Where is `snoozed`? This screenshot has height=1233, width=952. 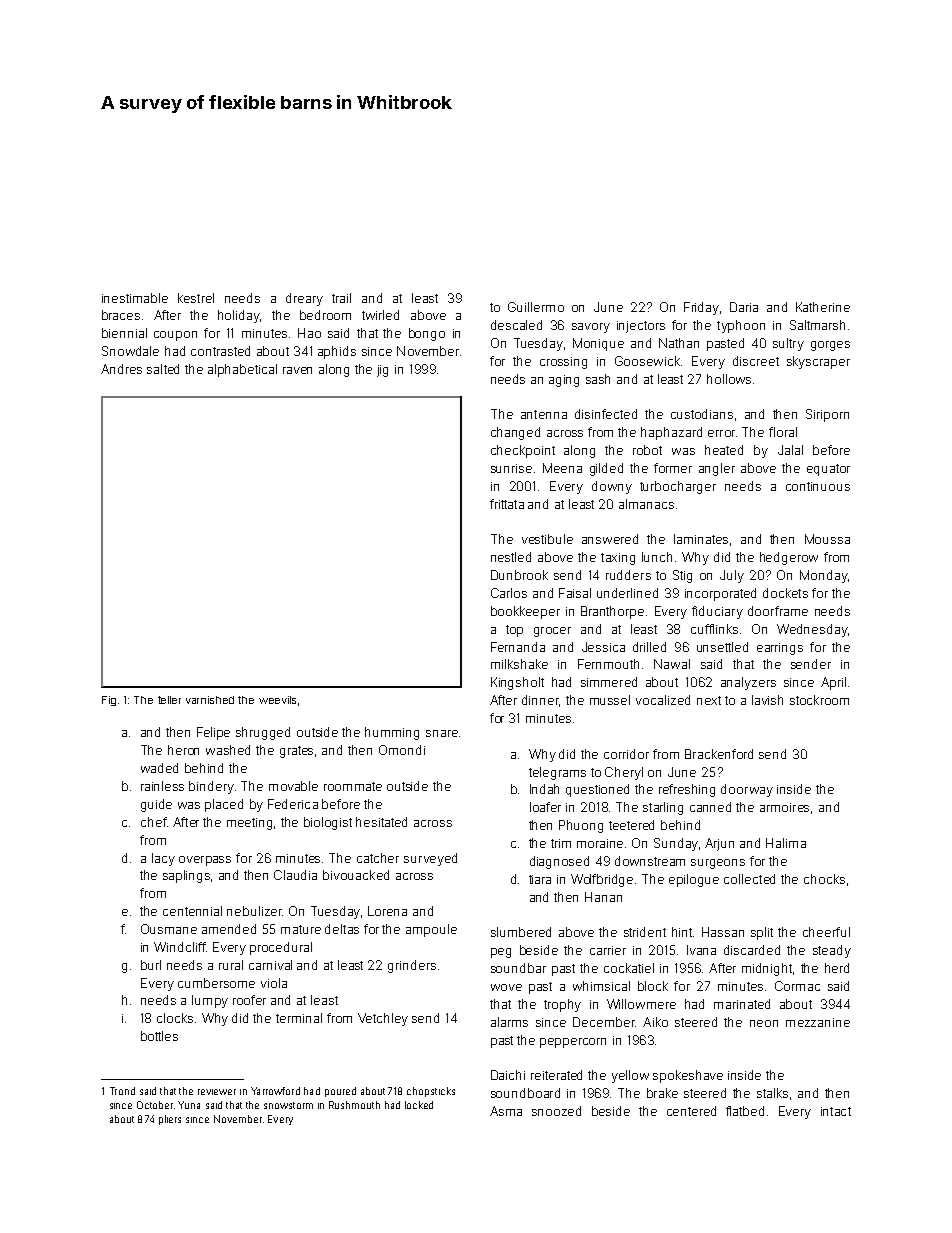
snoozed is located at coordinates (556, 1111).
